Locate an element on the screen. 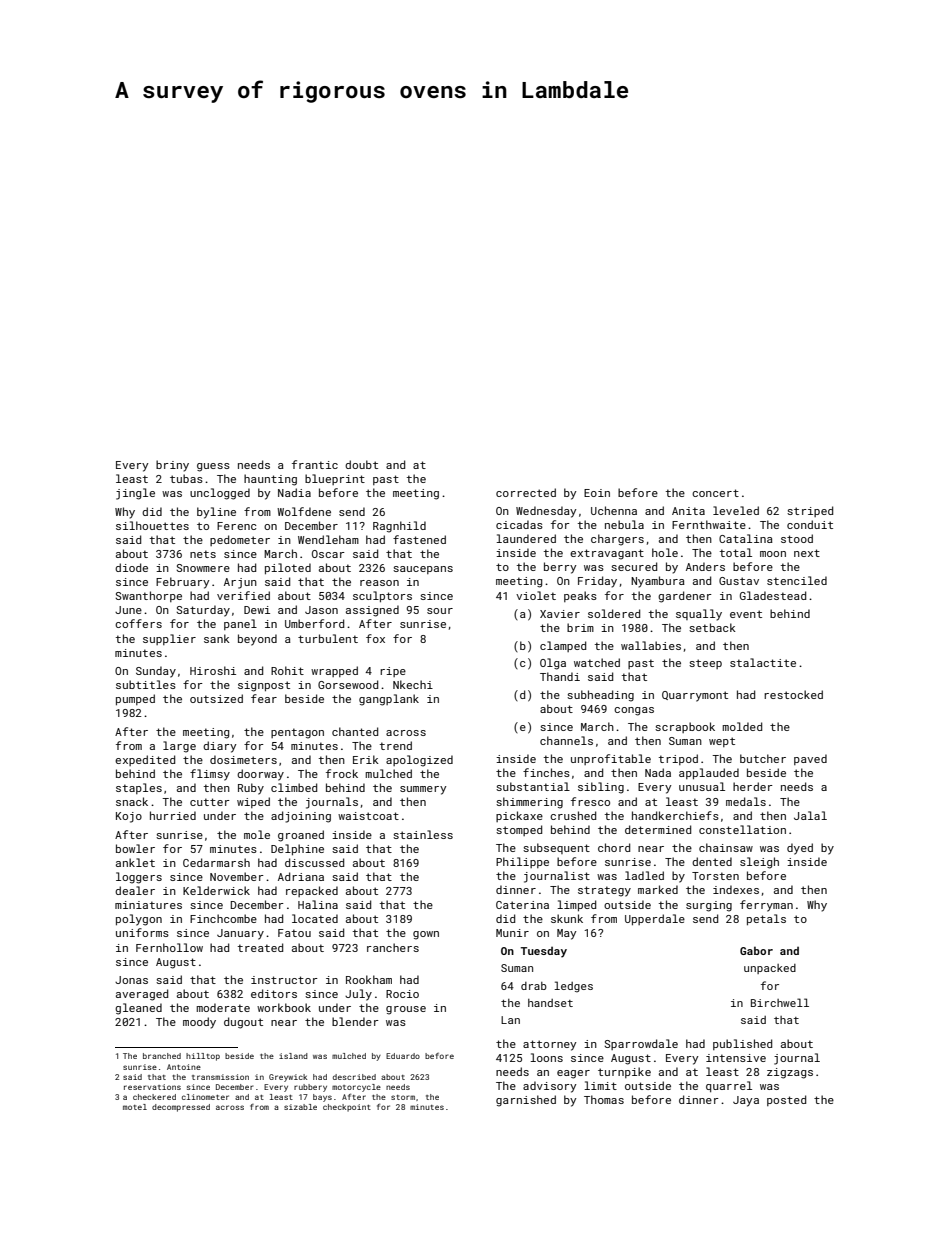  finches is located at coordinates (546, 772).
